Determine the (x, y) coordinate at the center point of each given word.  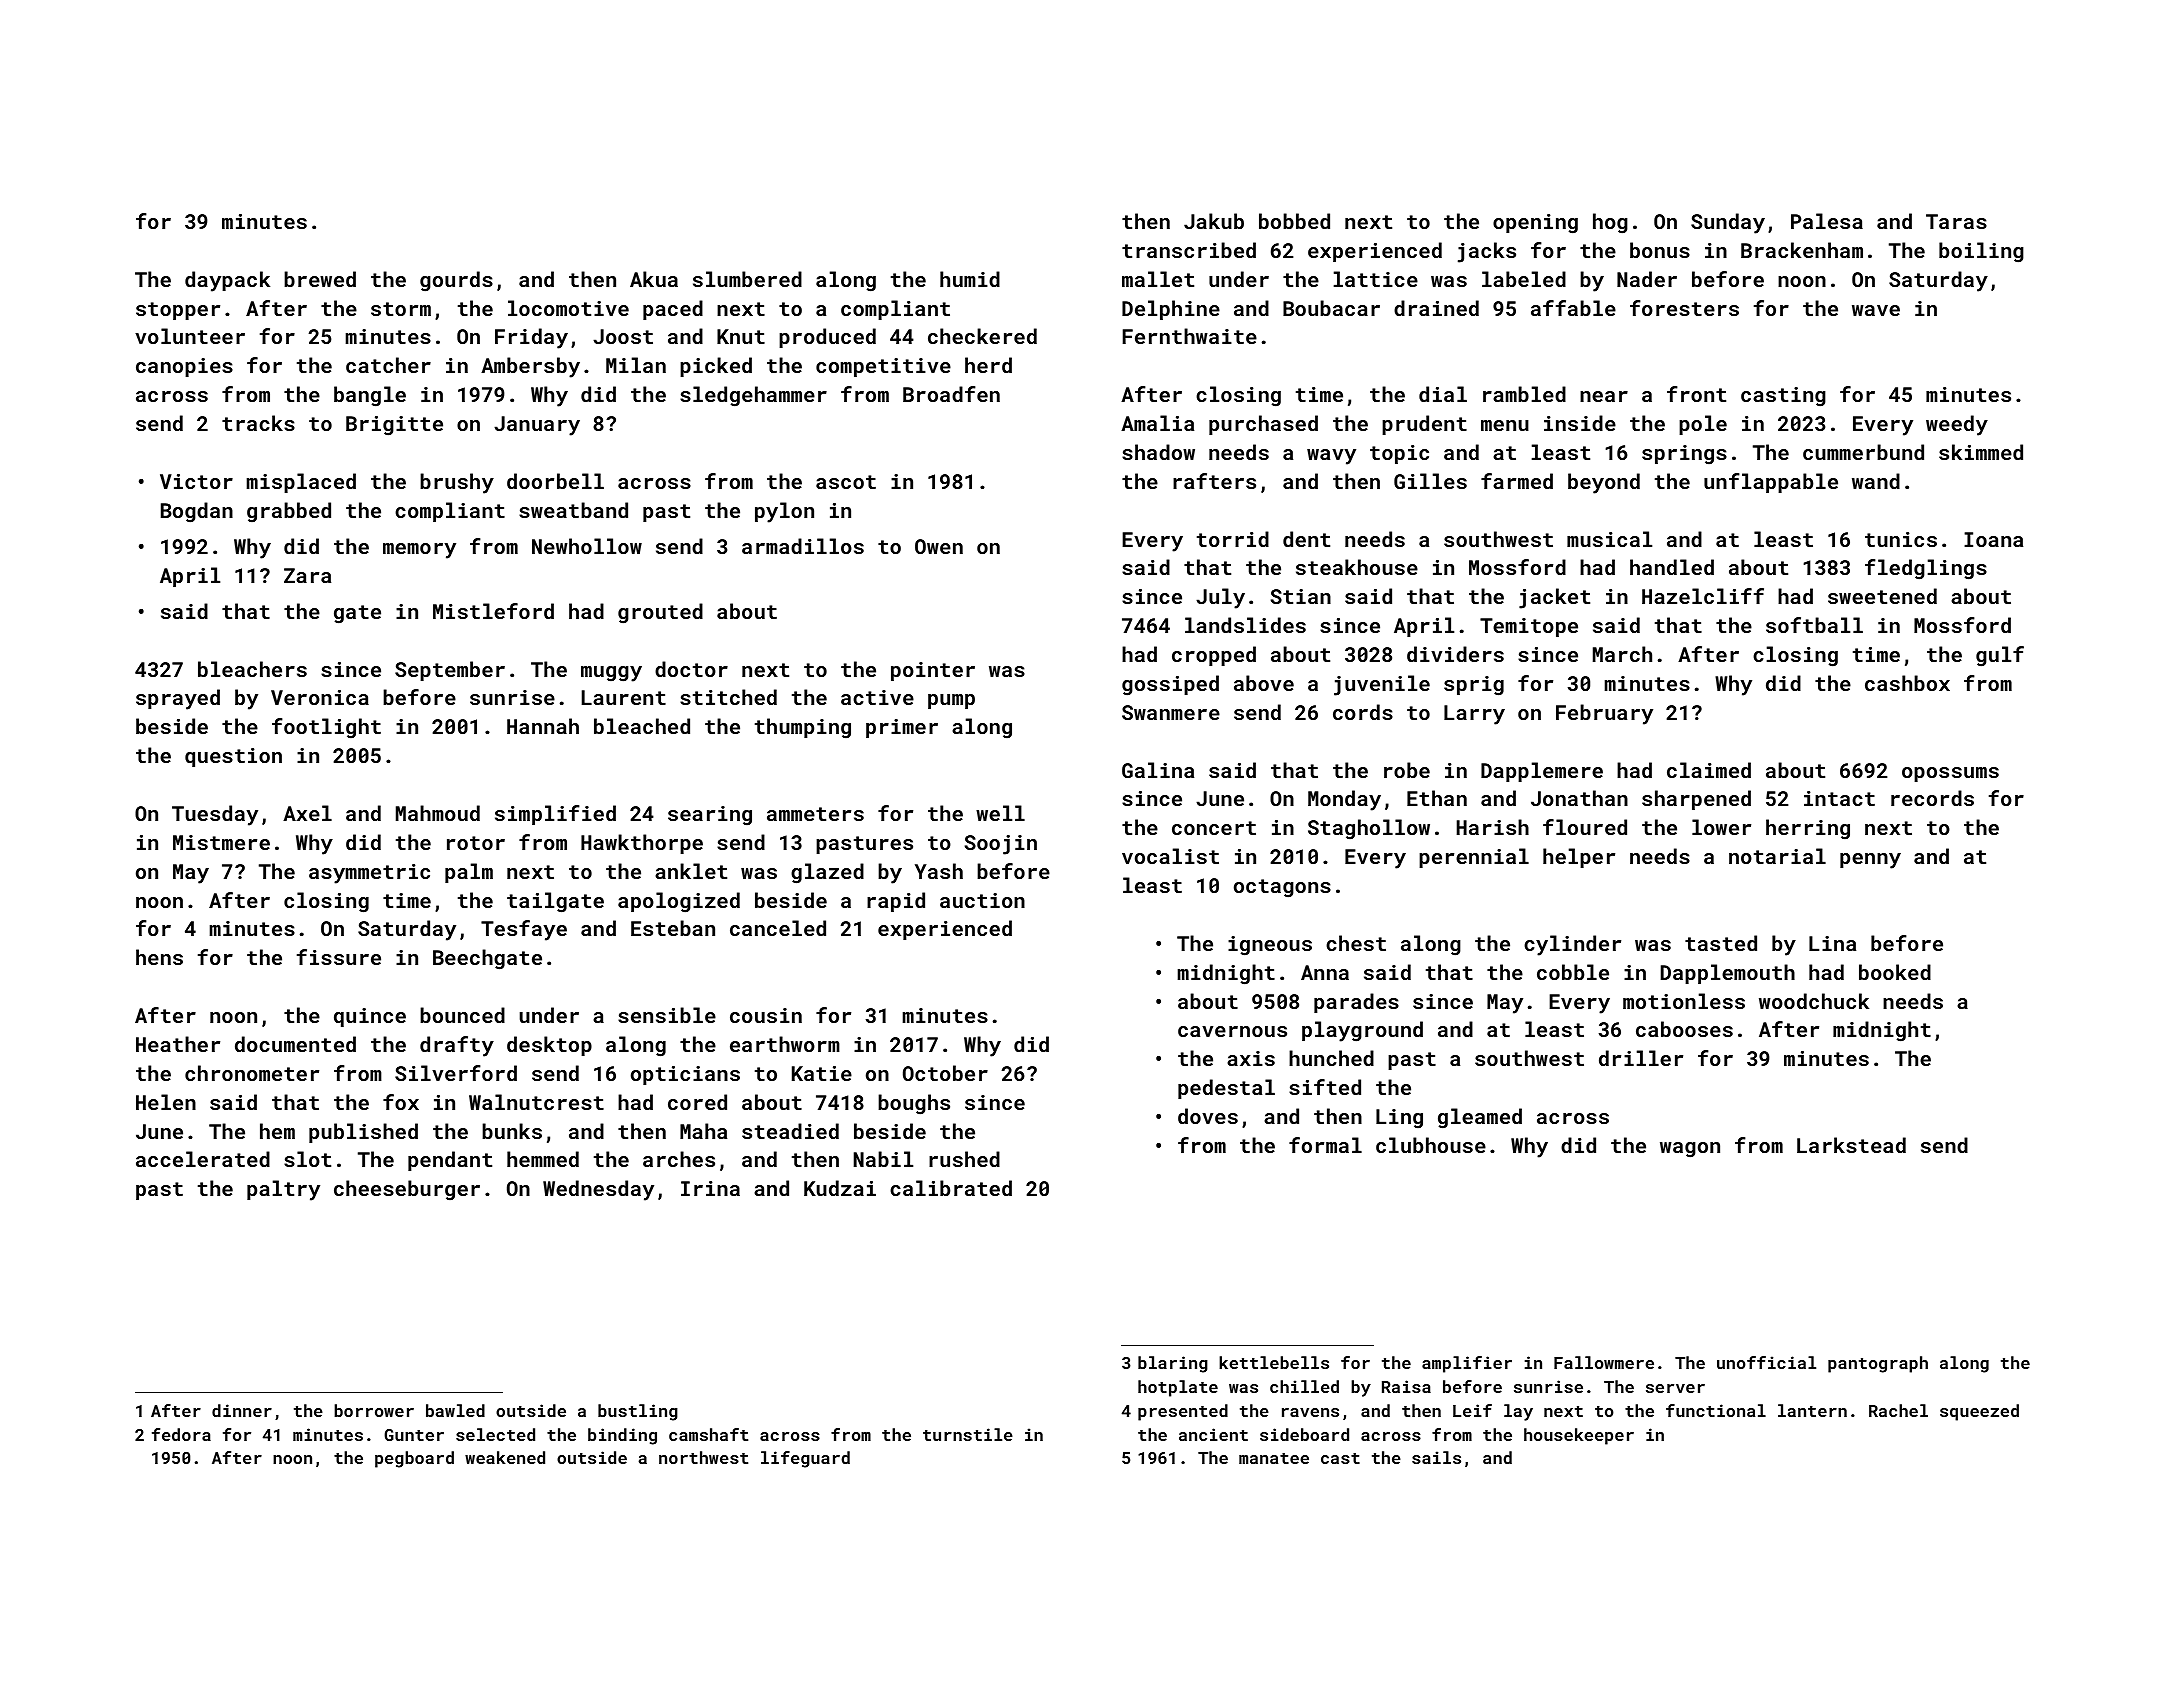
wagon (1690, 1150)
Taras (1956, 221)
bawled (455, 1410)
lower (1721, 827)
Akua (654, 279)
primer (902, 728)
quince (370, 1017)
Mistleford (493, 611)
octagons (1282, 888)
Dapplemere (1542, 772)
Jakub (1214, 221)
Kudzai (840, 1188)
